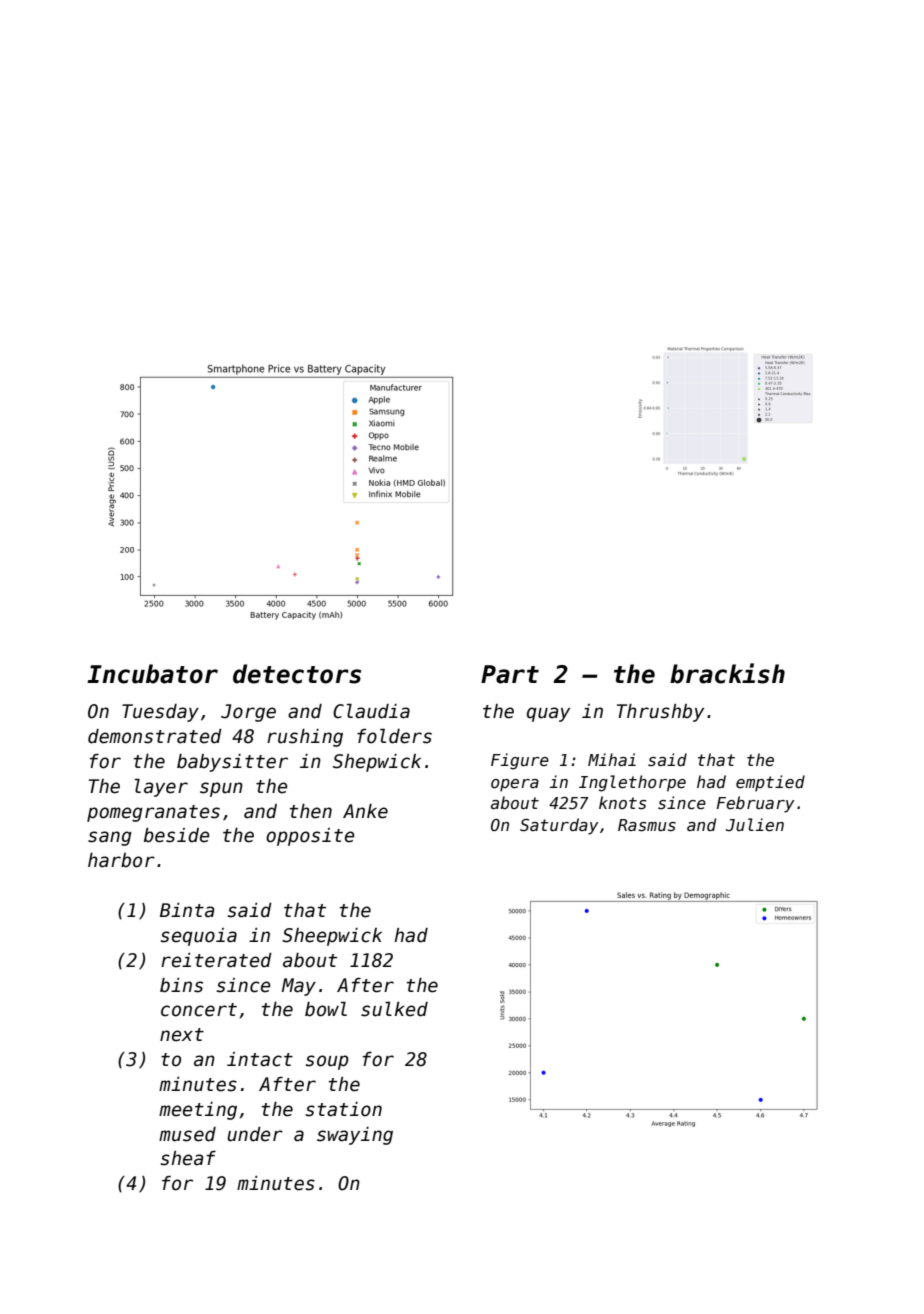  What do you see at coordinates (216, 960) in the screenshot?
I see `reiterated` at bounding box center [216, 960].
